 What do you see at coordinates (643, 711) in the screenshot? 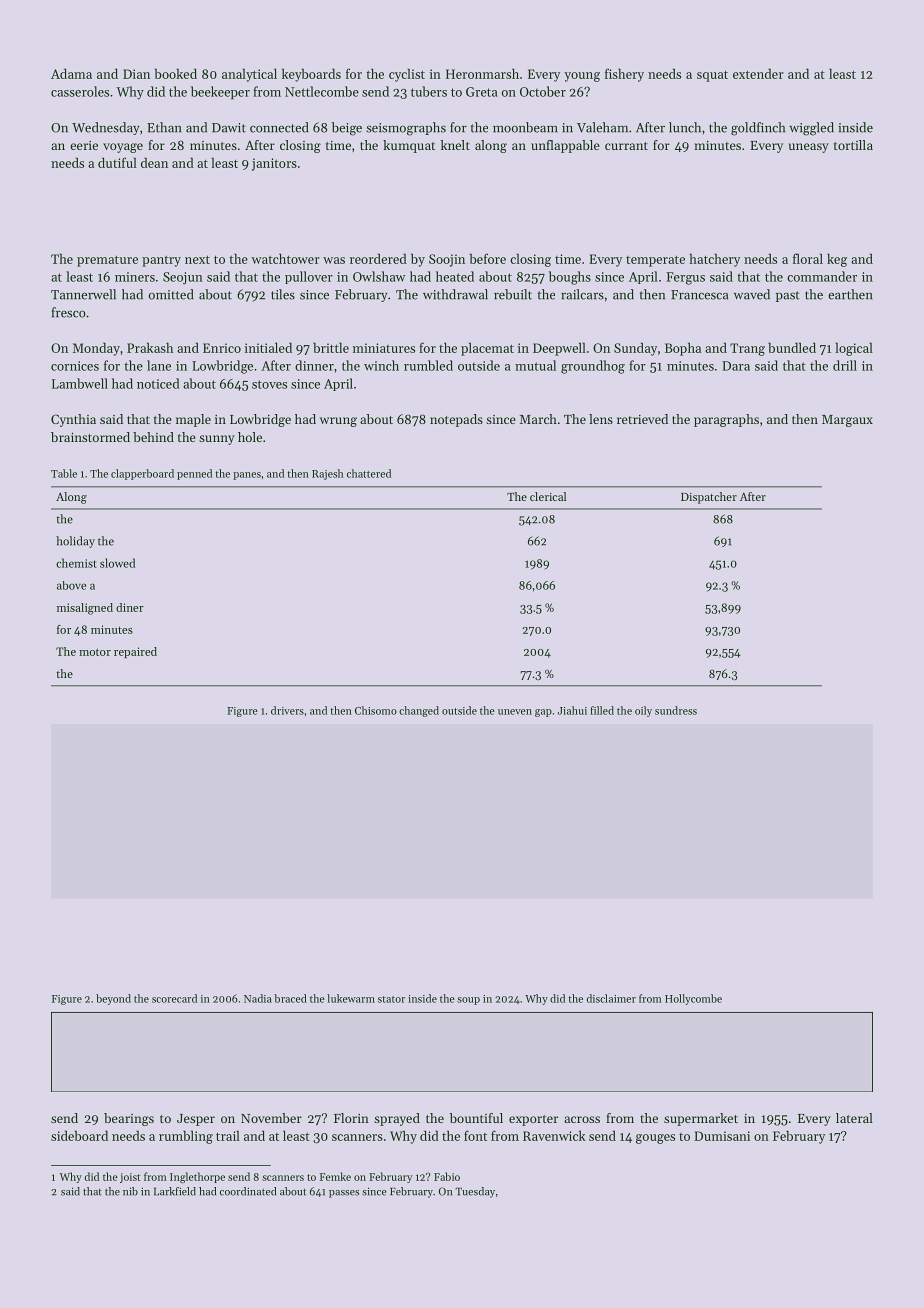
I see `oily` at bounding box center [643, 711].
